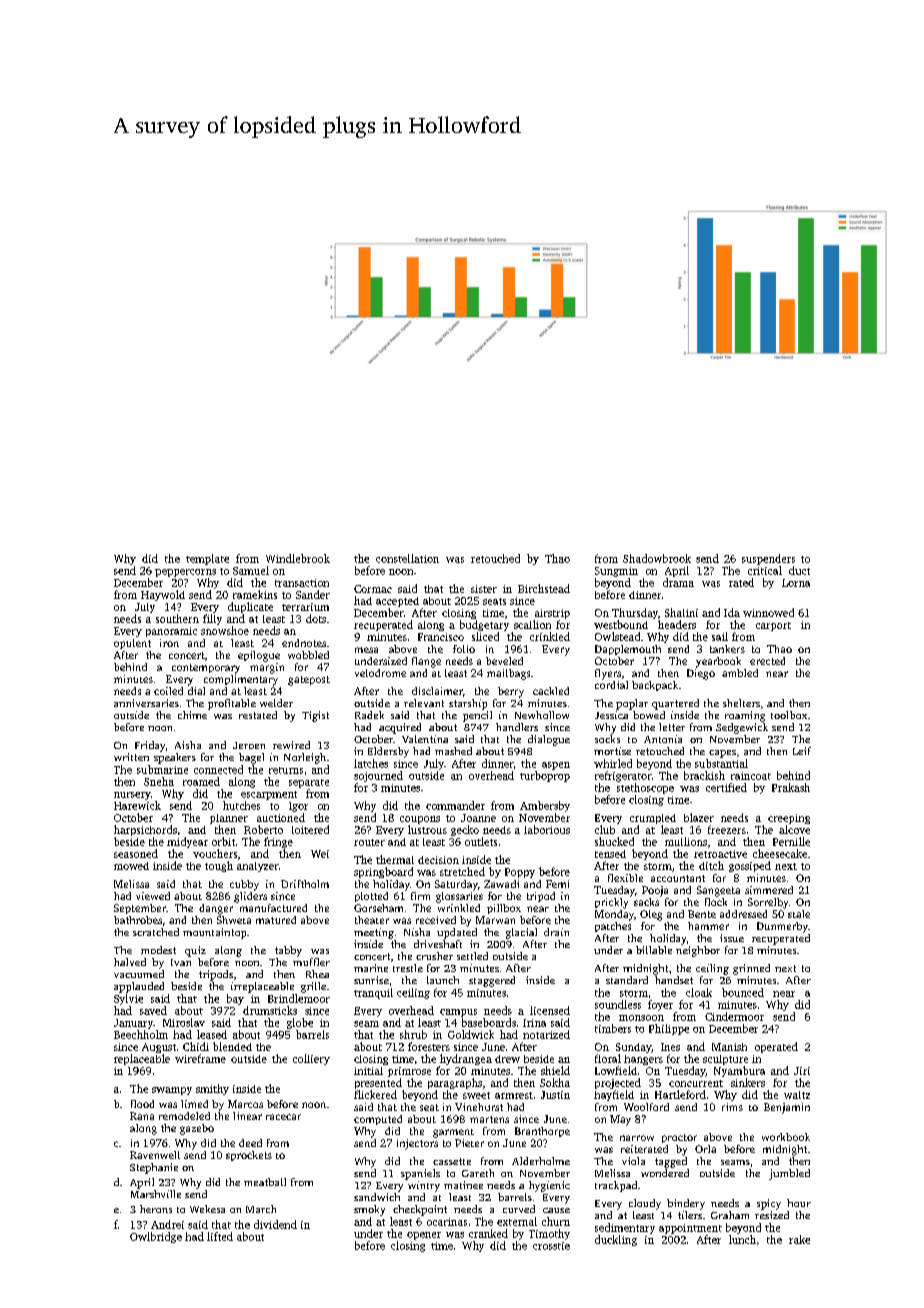  I want to click on foresters, so click(429, 1046).
